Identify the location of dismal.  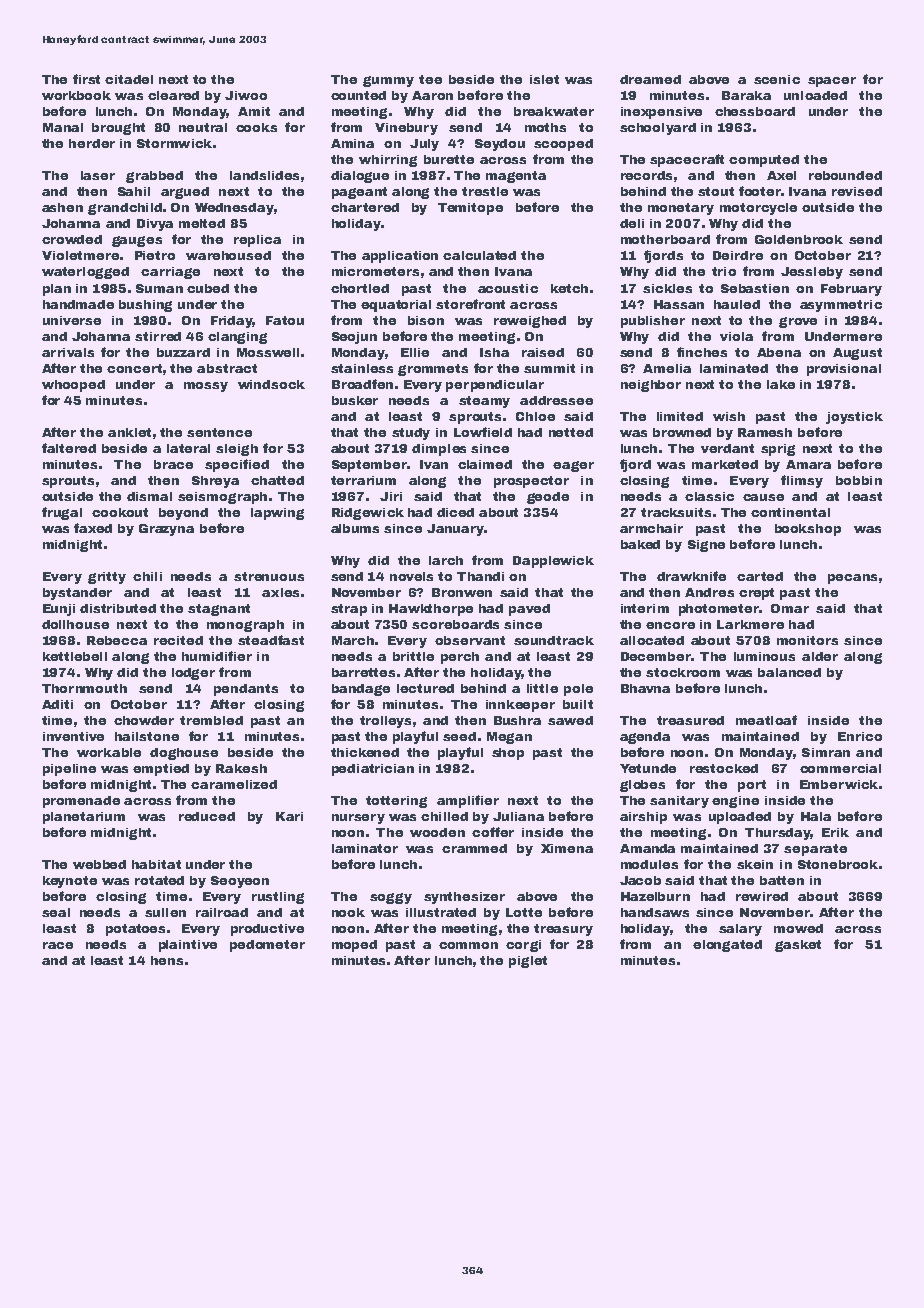
(149, 496).
